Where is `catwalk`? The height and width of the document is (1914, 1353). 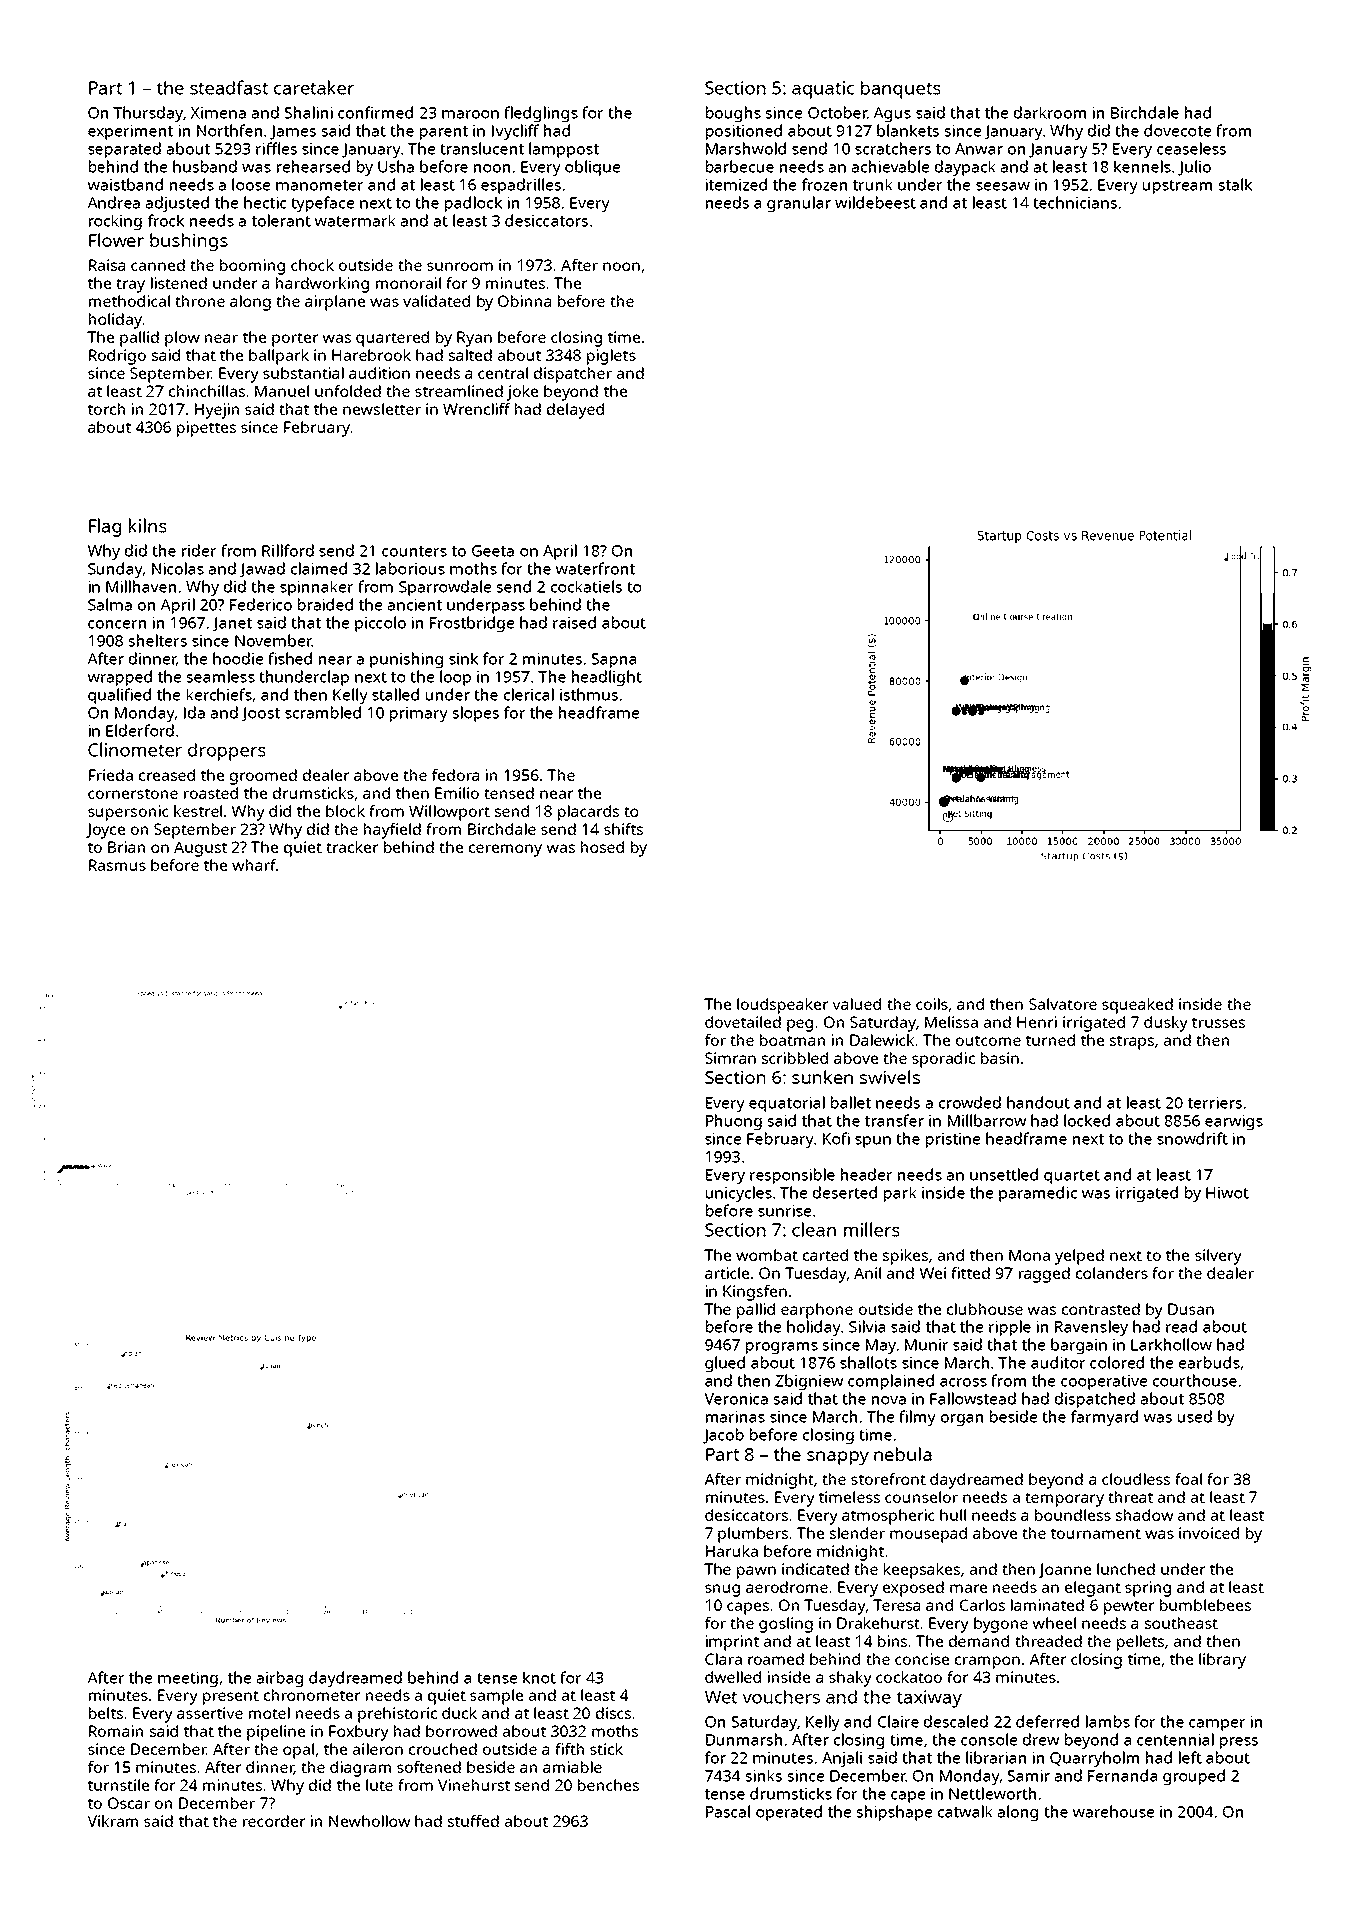 catwalk is located at coordinates (965, 1811).
